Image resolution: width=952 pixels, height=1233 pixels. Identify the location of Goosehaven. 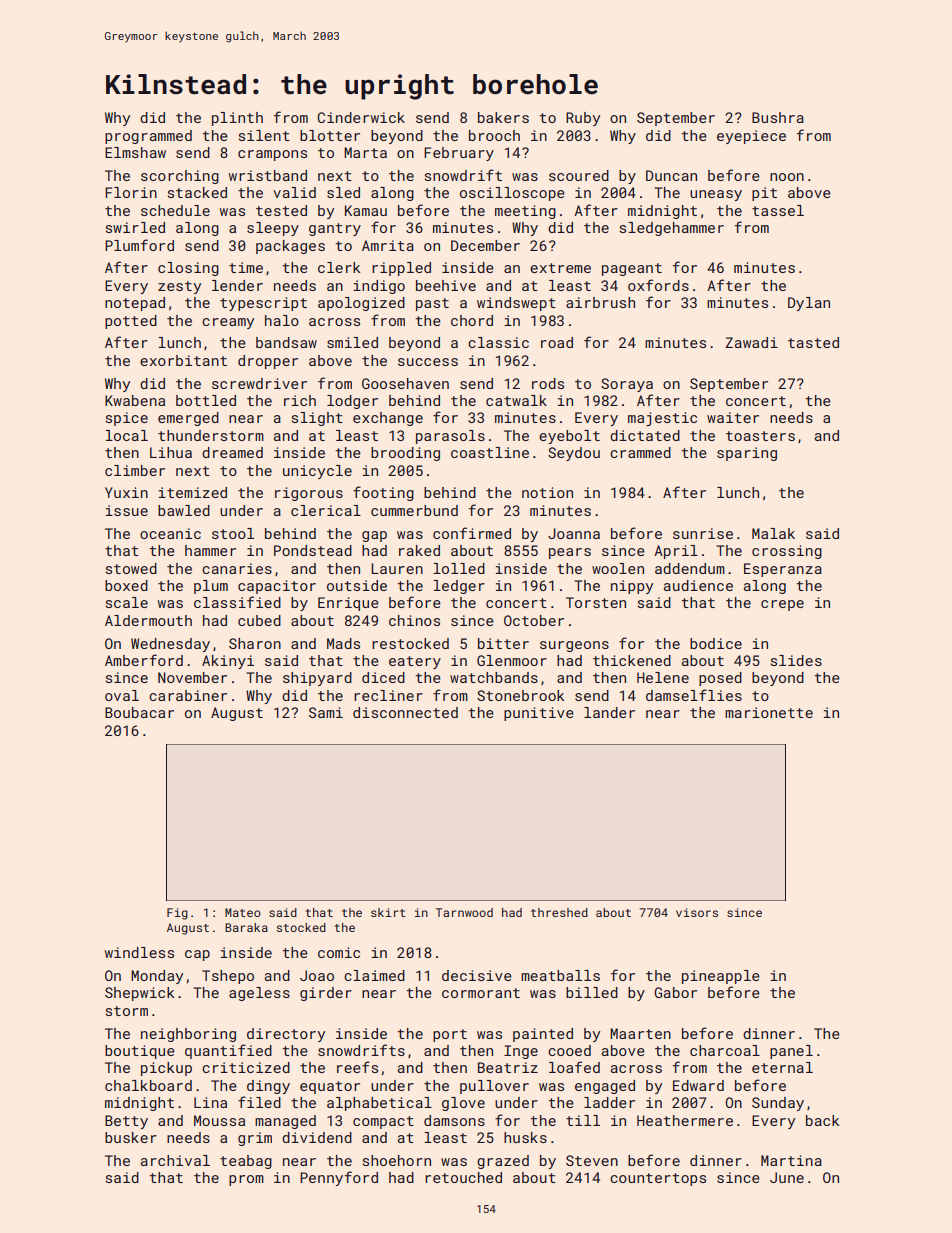
(405, 383).
